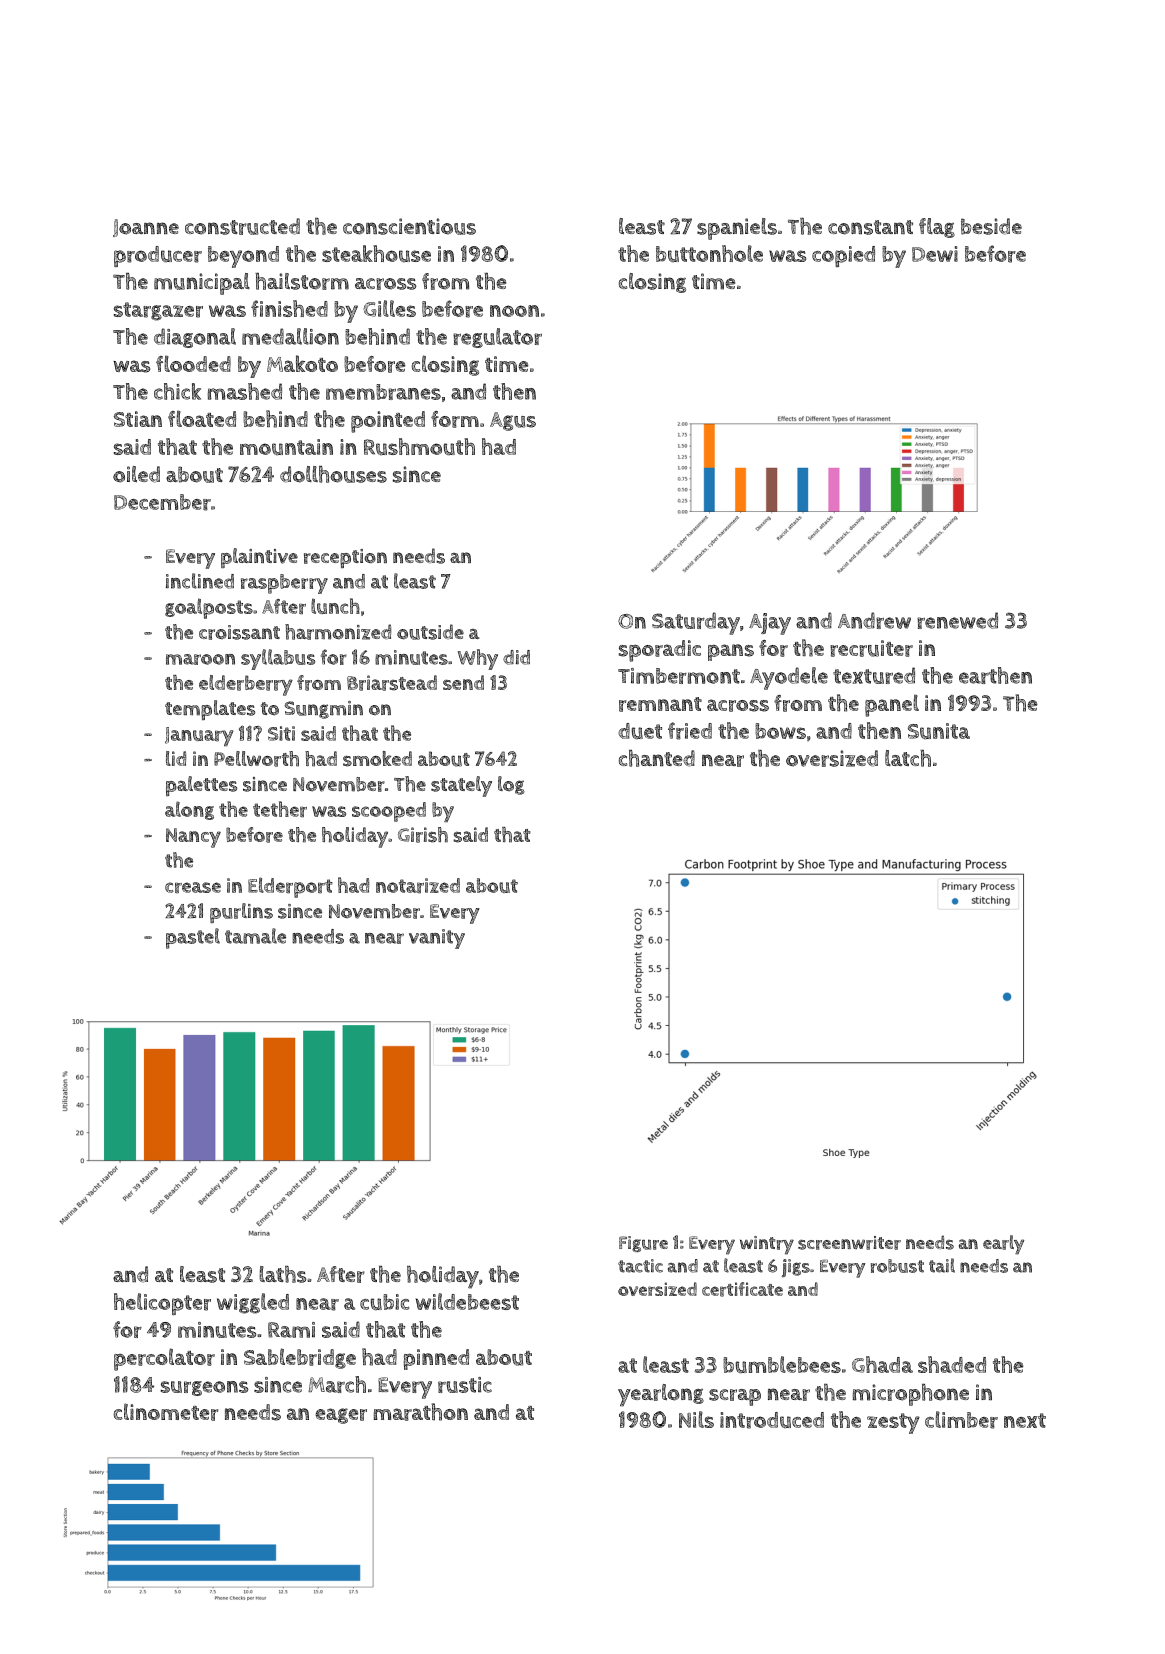 This screenshot has width=1165, height=1654. What do you see at coordinates (782, 1364) in the screenshot?
I see `bumblebees` at bounding box center [782, 1364].
